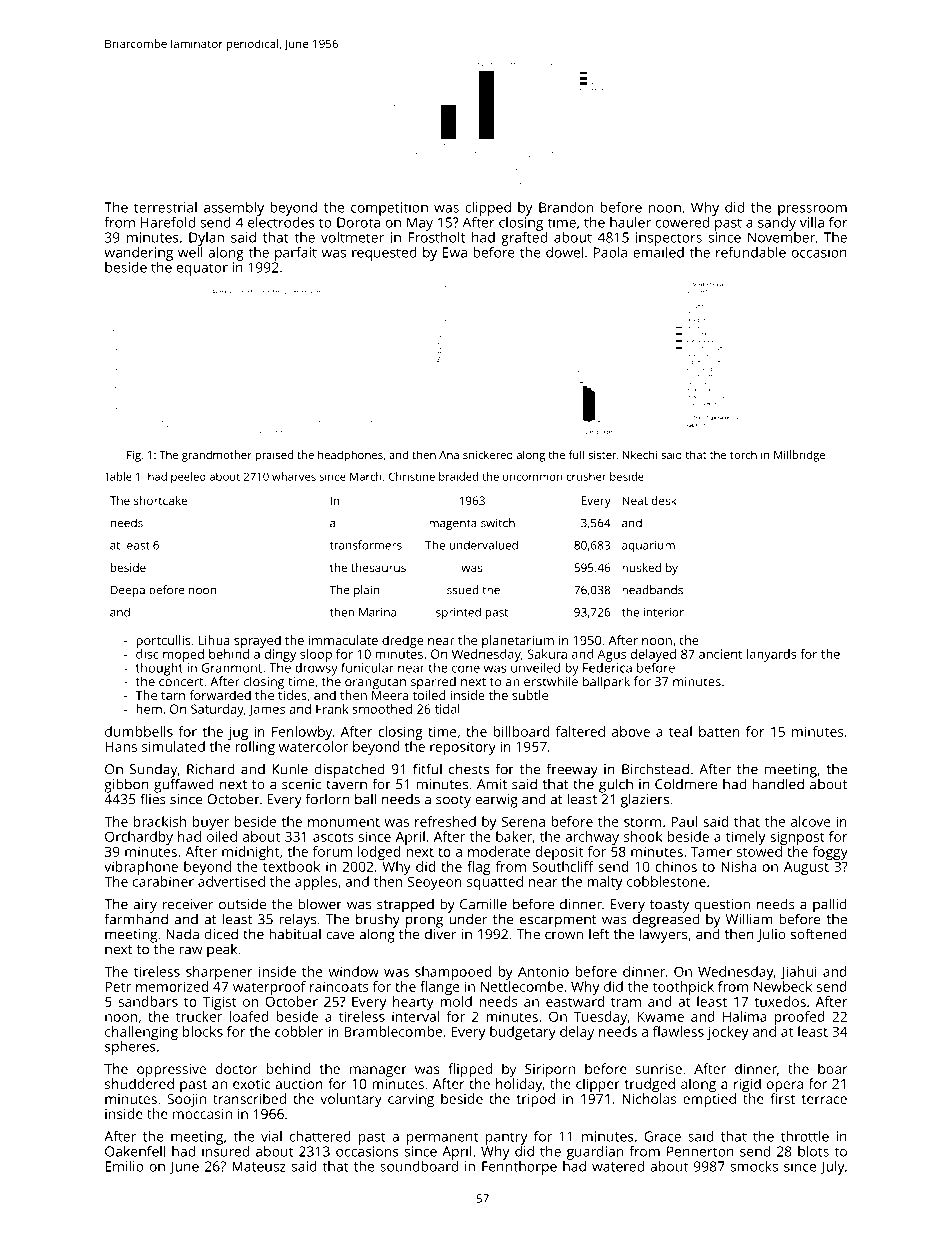 The image size is (952, 1233). I want to click on full, so click(576, 454).
